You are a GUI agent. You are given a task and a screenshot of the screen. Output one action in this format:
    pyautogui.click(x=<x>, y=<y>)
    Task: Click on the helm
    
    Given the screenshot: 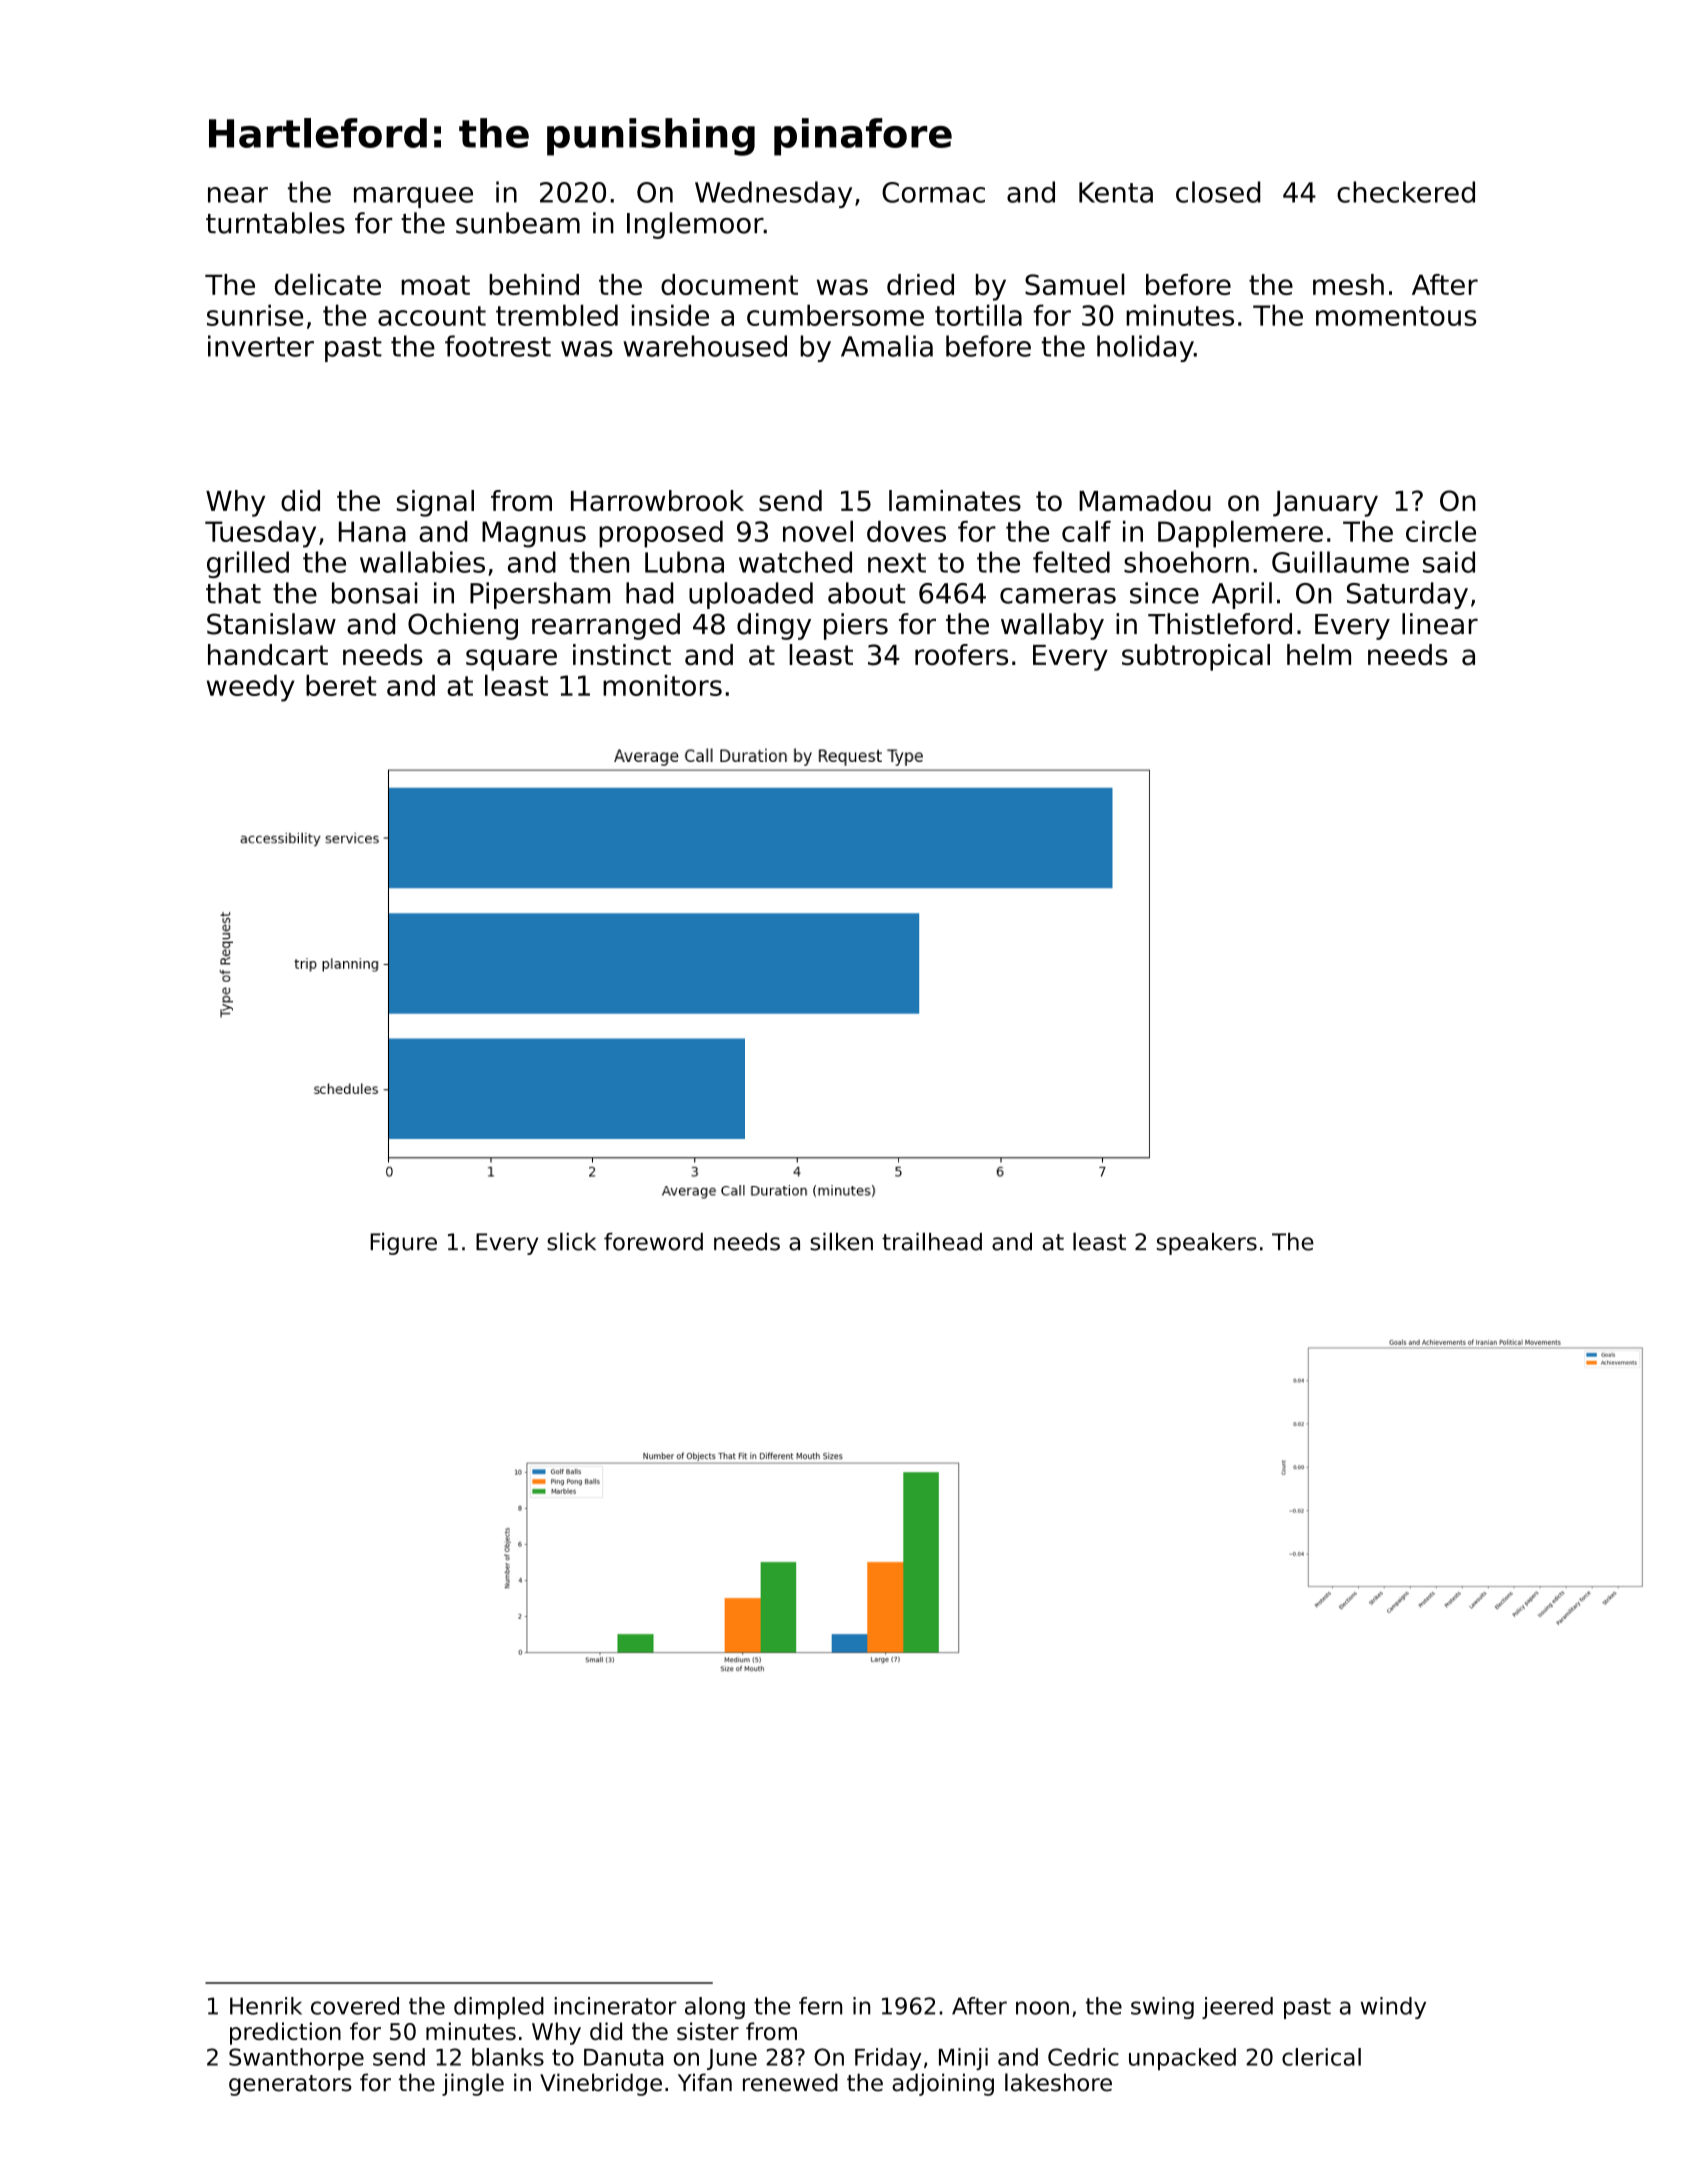 What is the action you would take?
    pyautogui.click(x=1319, y=655)
